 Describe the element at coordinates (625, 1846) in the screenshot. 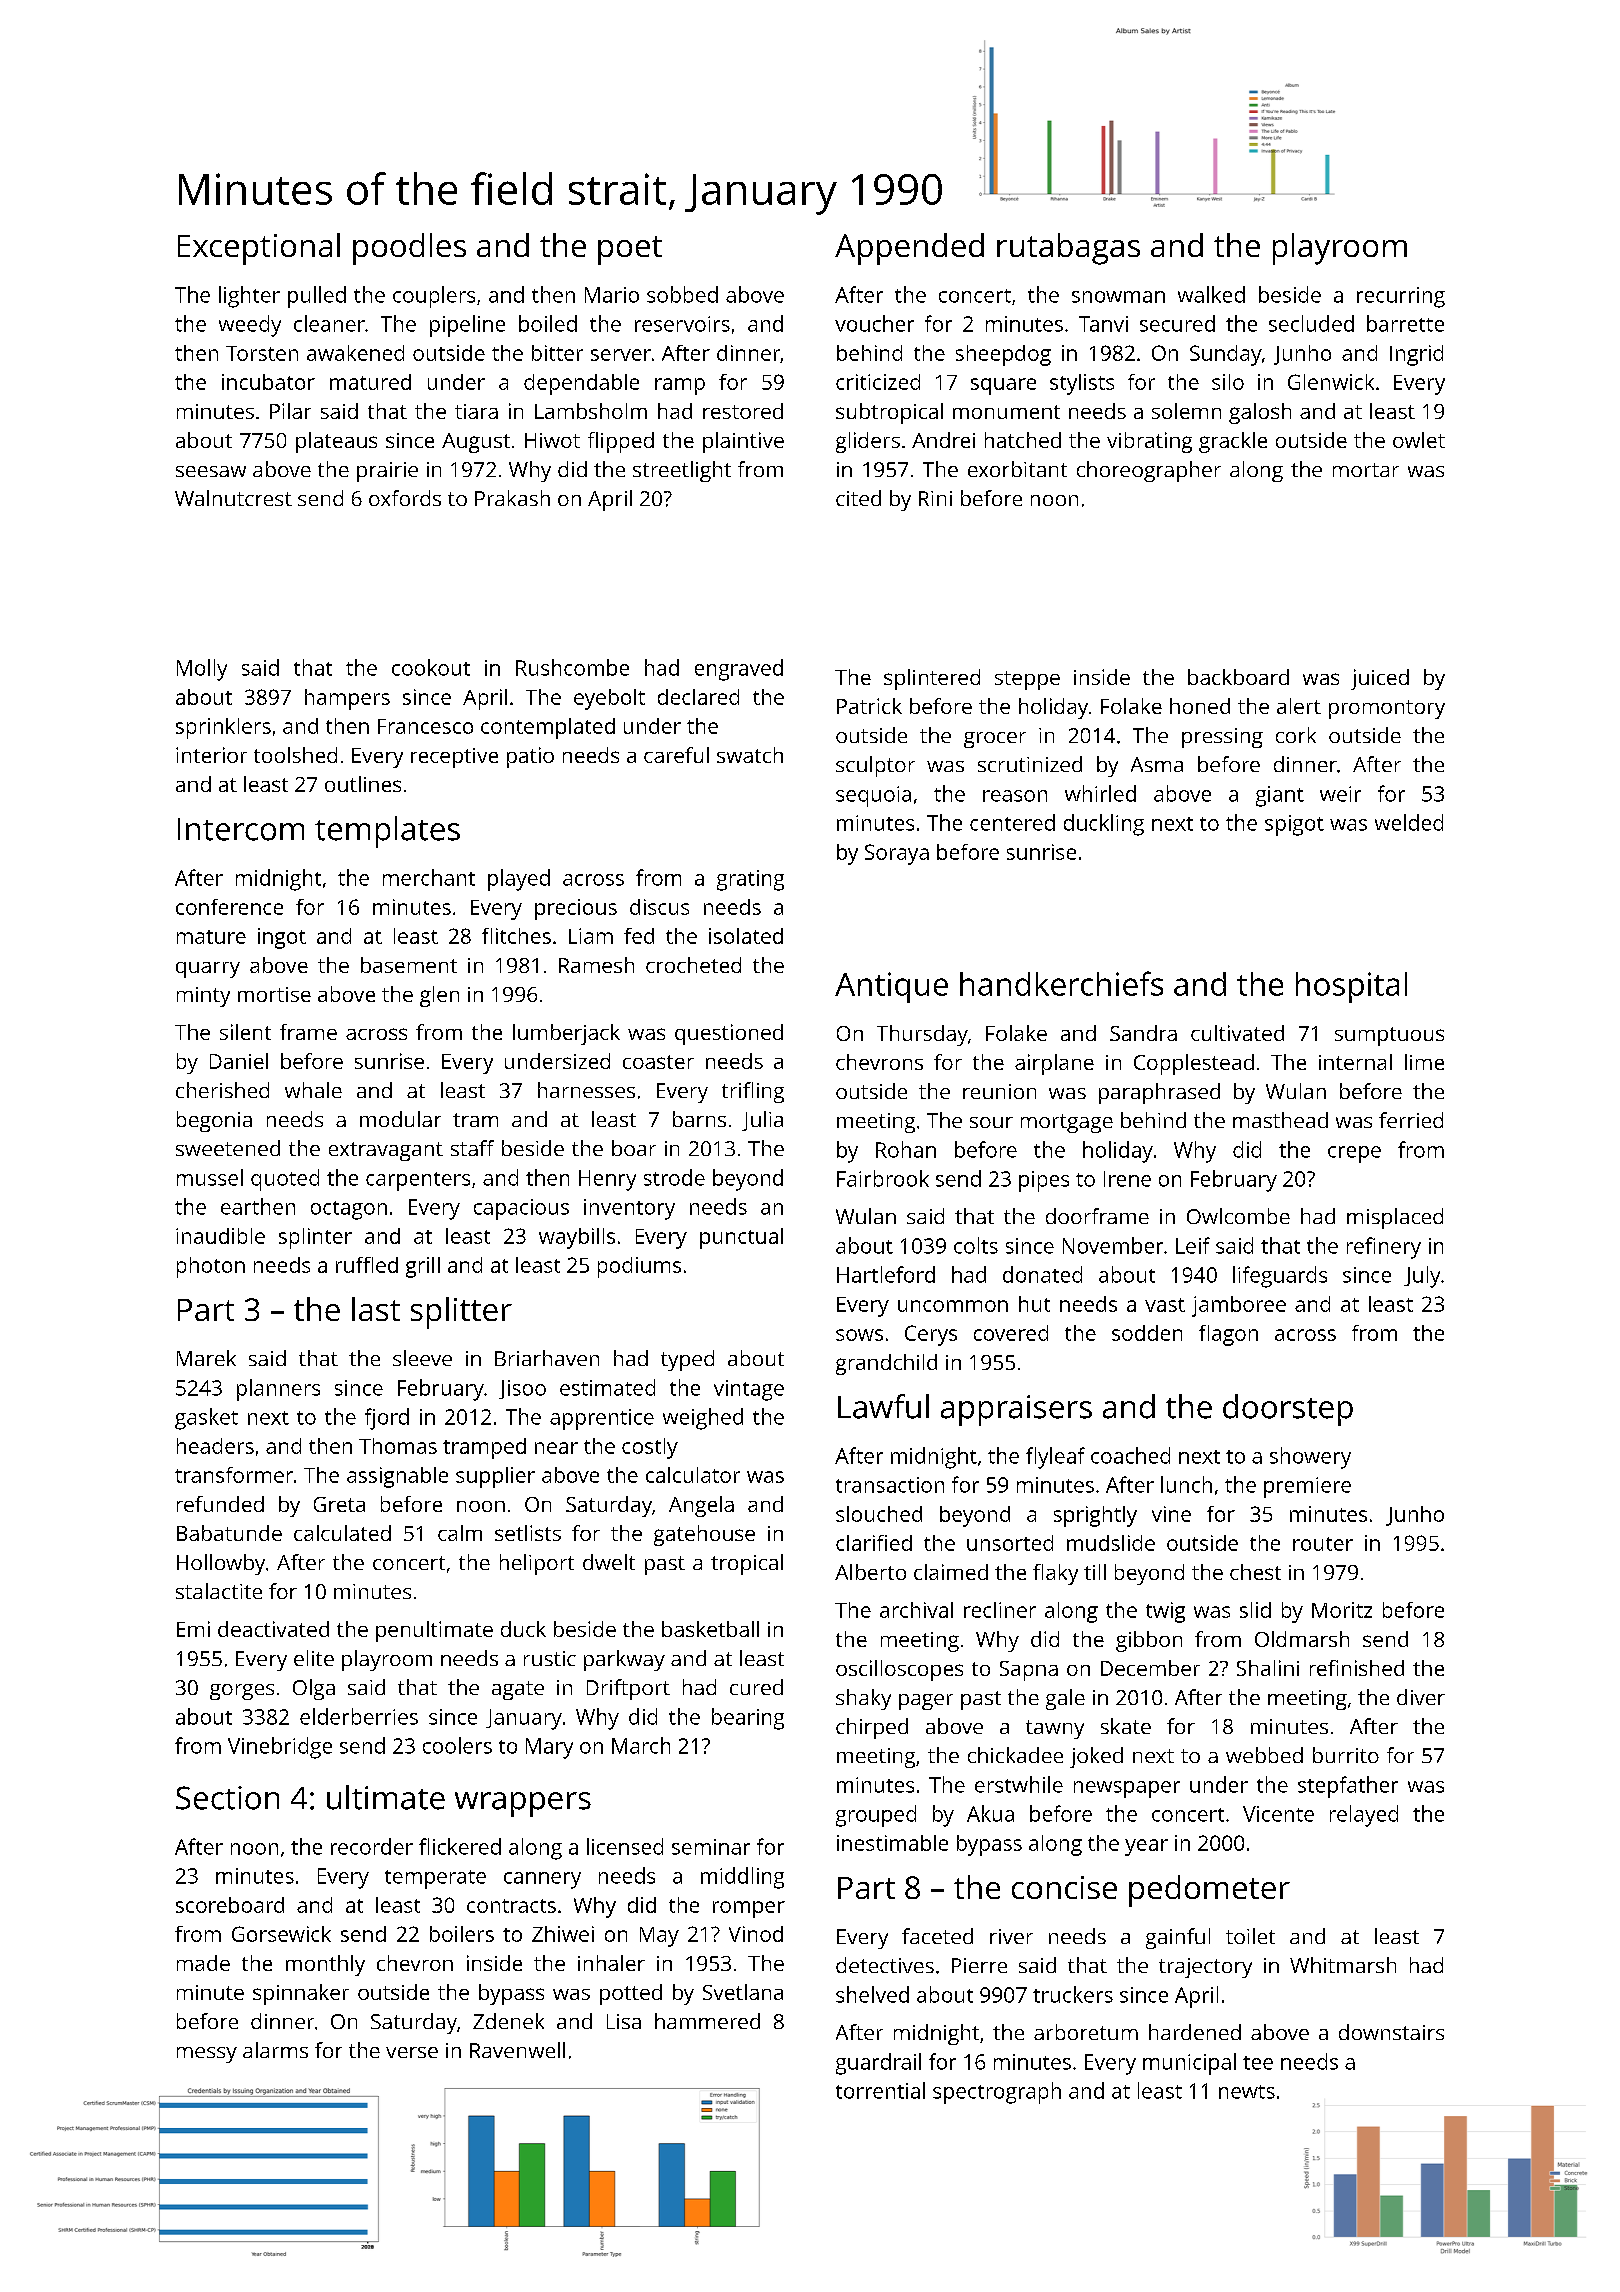

I see `licensed` at that location.
